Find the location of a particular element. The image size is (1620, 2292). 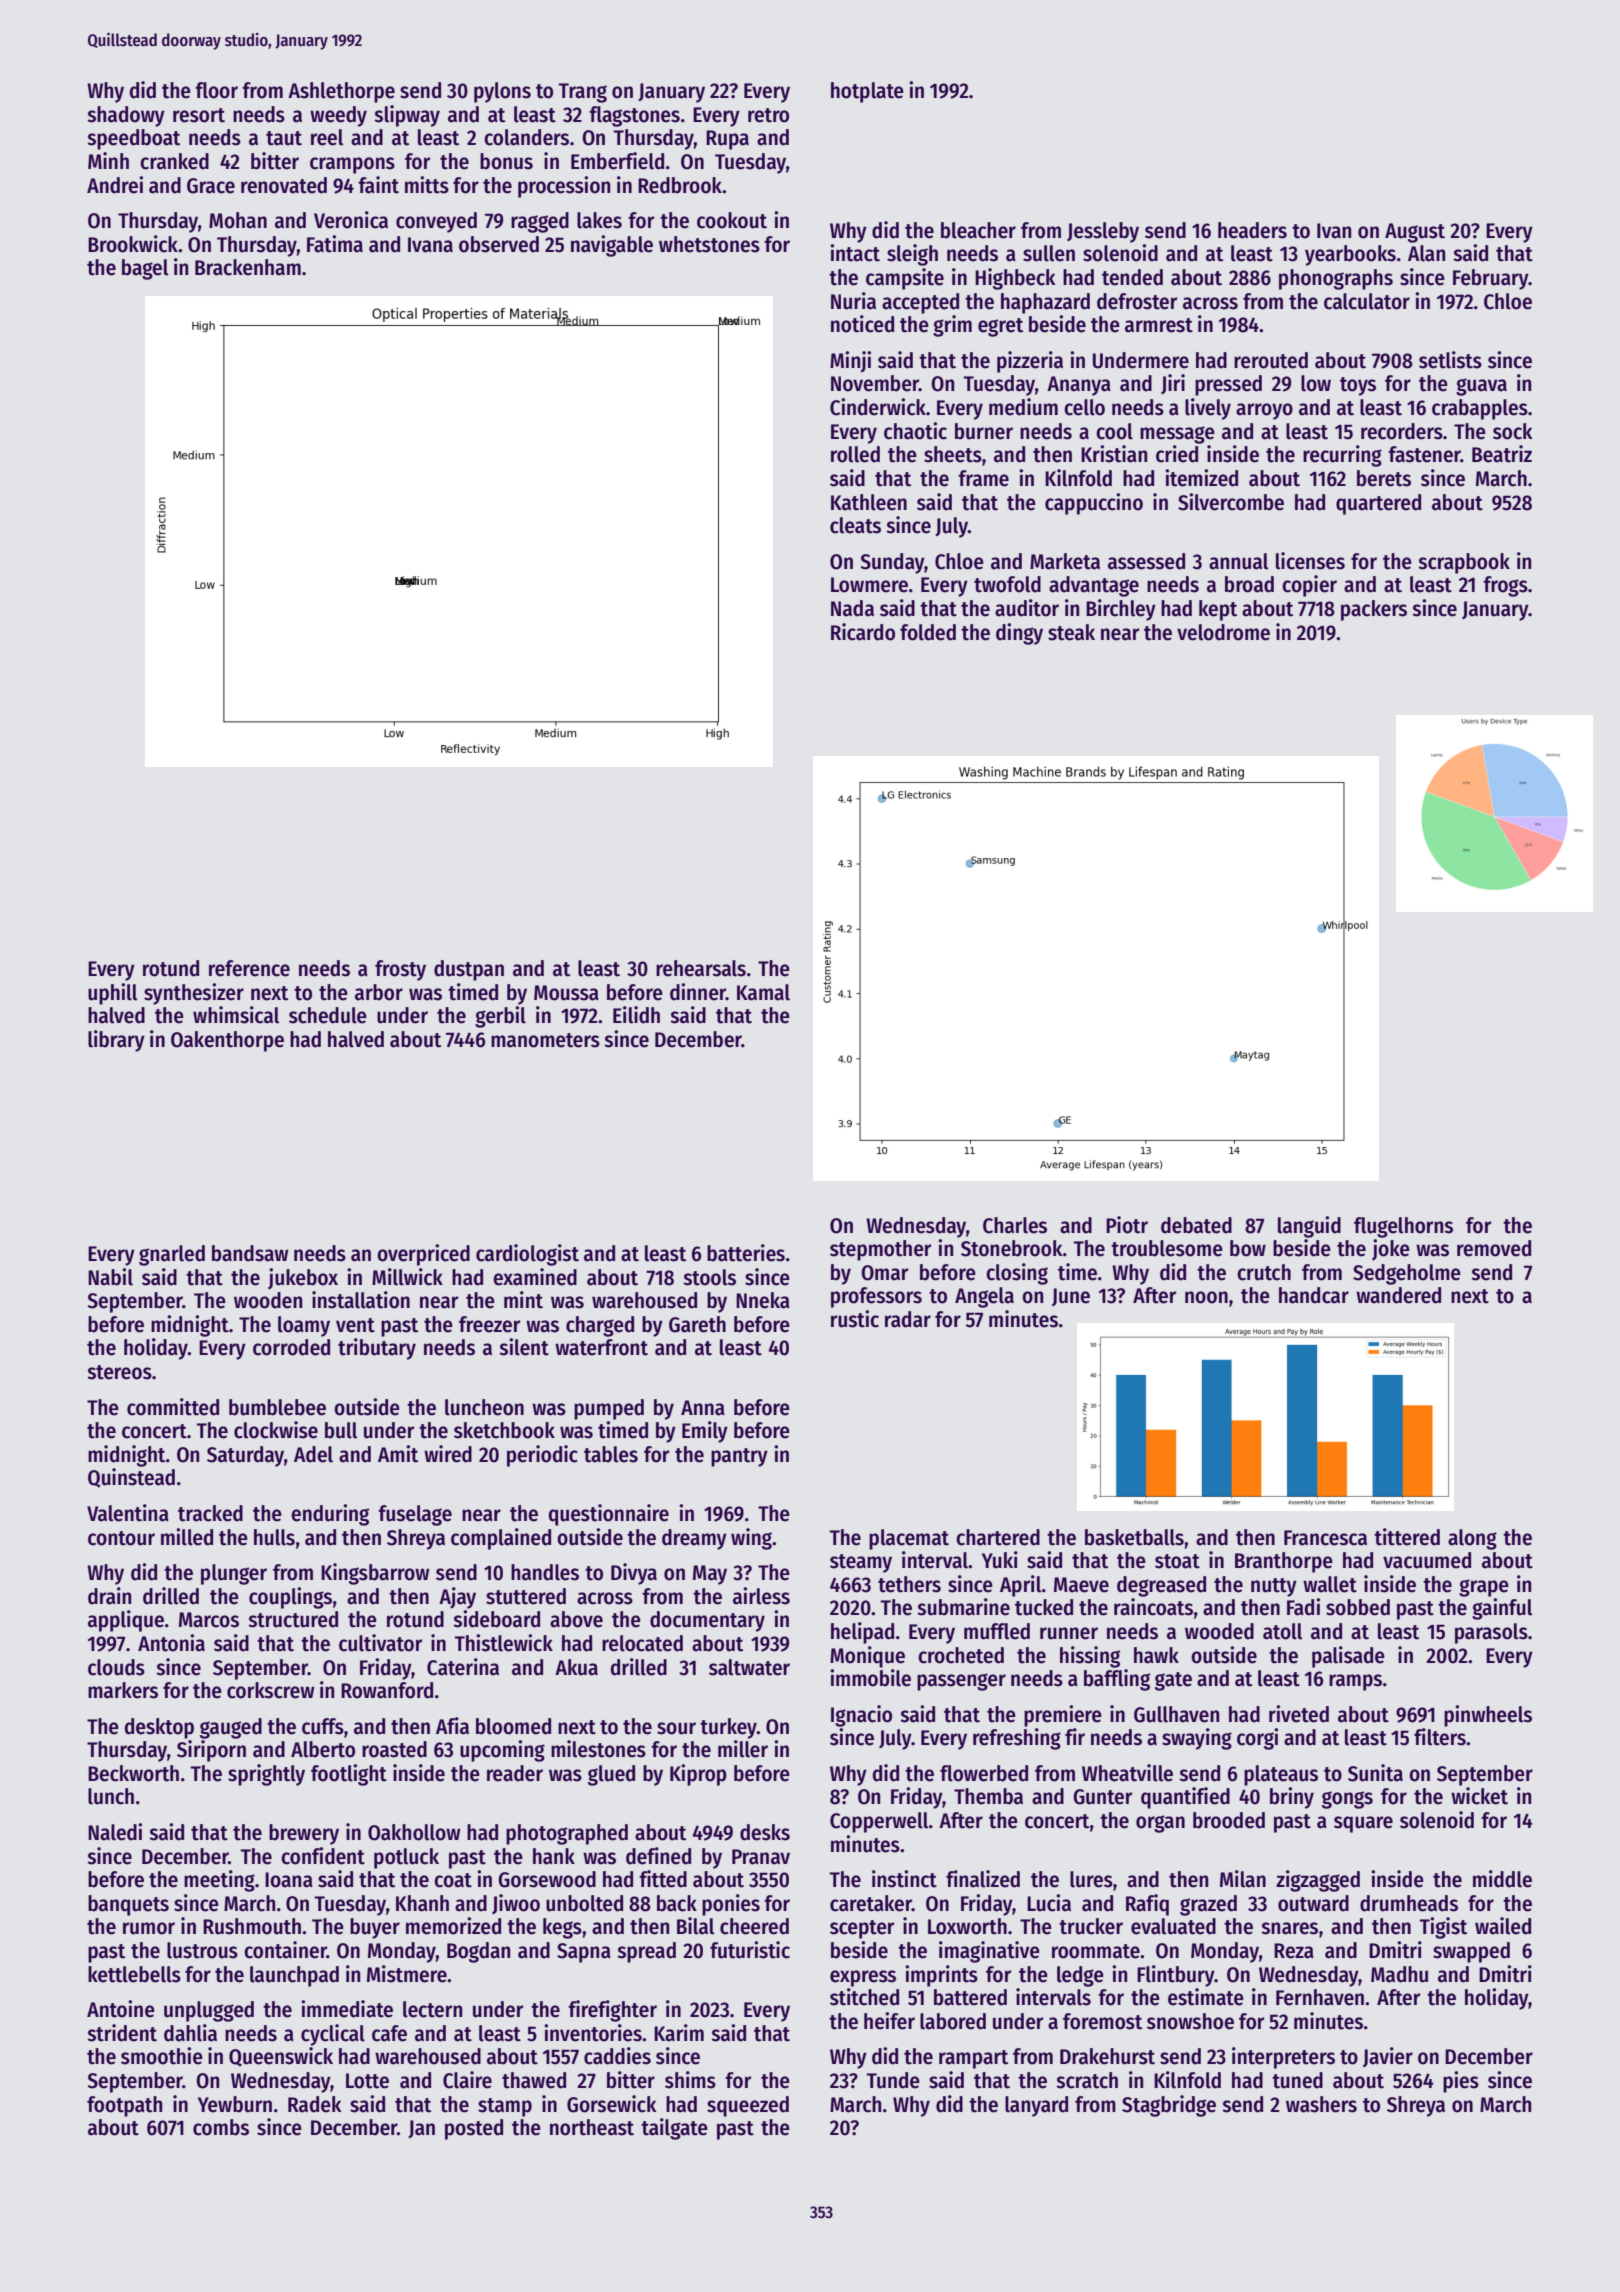

bagel is located at coordinates (145, 269).
